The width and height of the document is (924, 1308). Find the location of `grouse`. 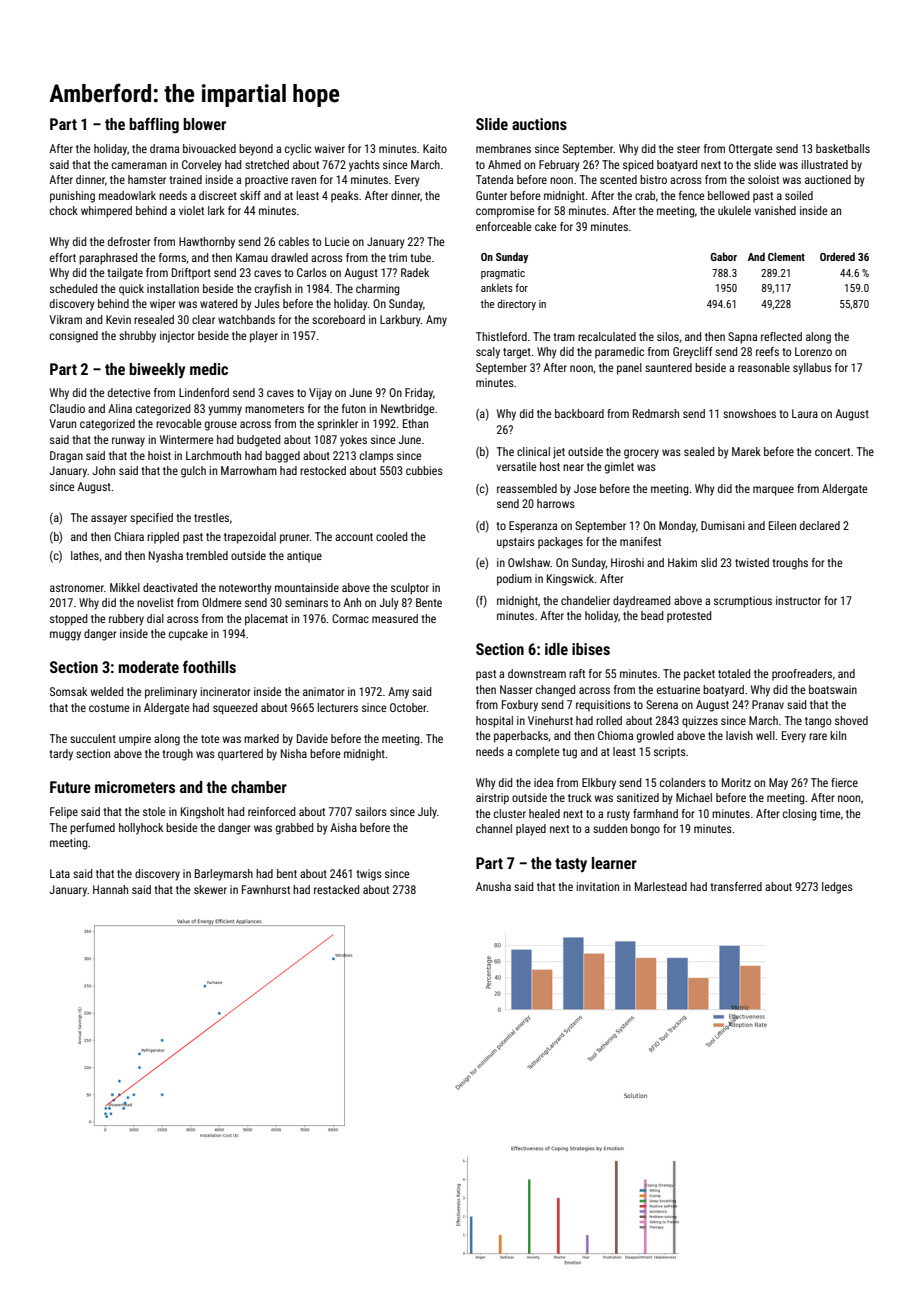

grouse is located at coordinates (221, 426).
